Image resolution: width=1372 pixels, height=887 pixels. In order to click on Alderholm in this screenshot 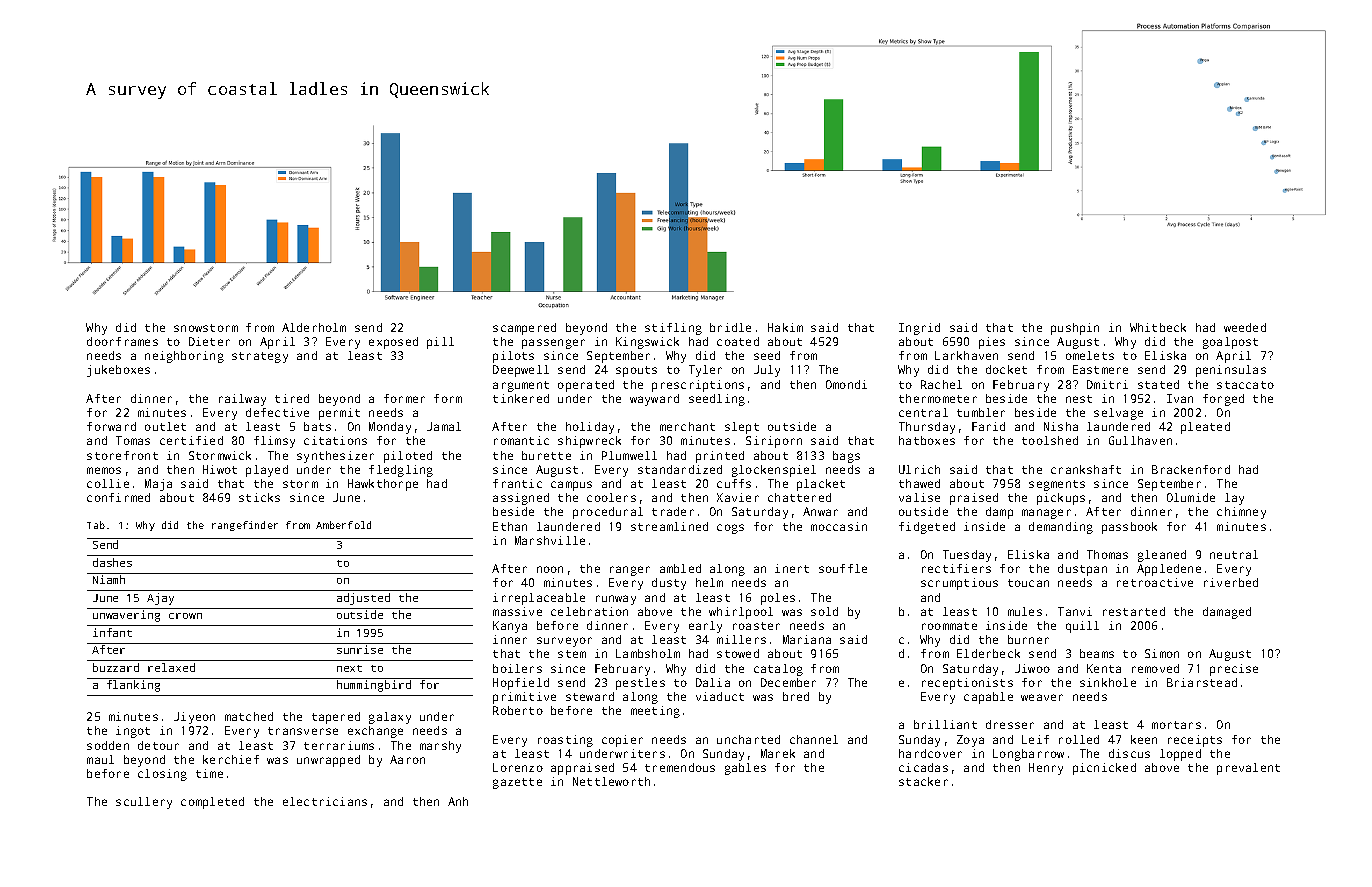, I will do `click(314, 327)`.
